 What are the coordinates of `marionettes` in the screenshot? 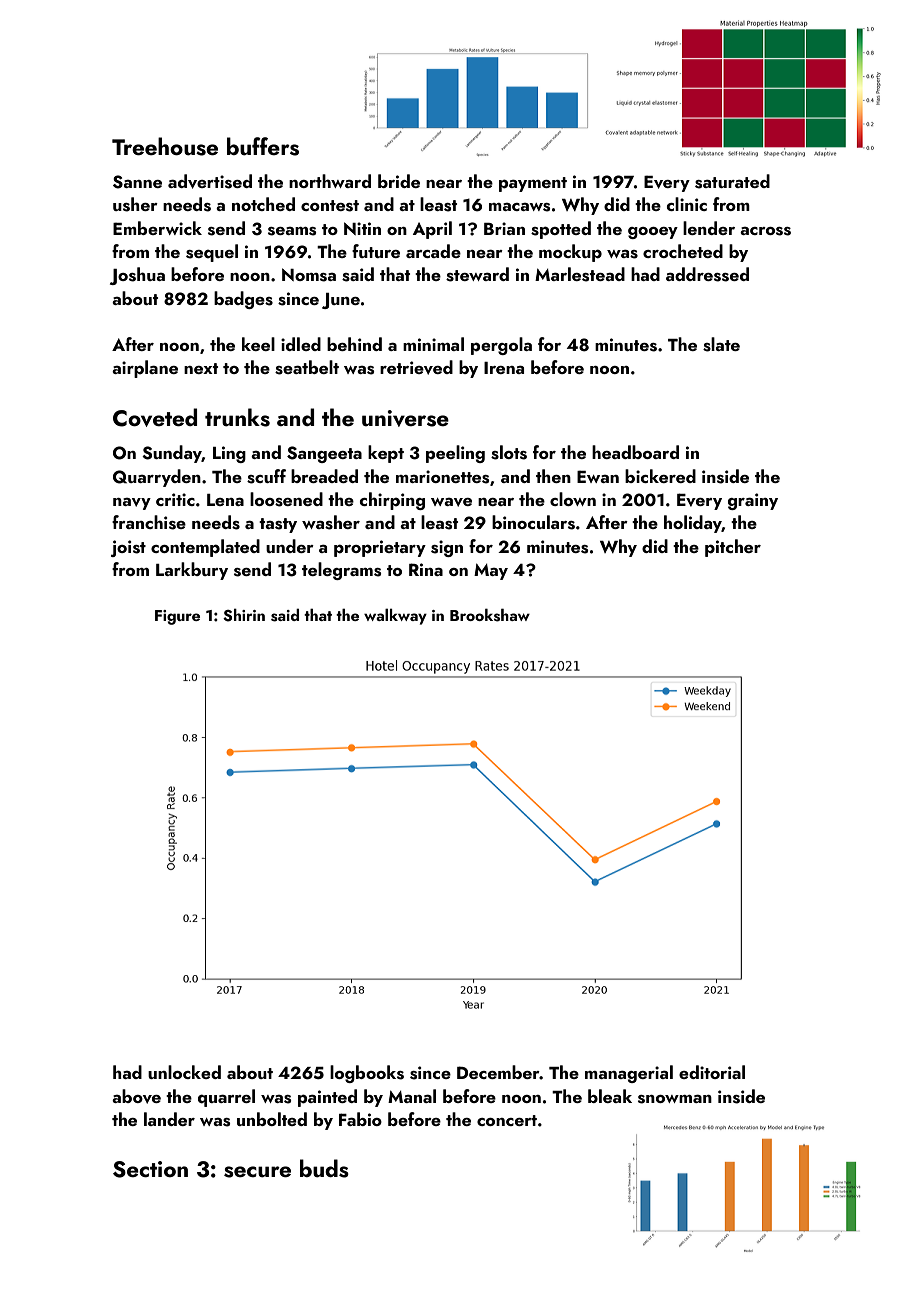 It's located at (442, 477).
